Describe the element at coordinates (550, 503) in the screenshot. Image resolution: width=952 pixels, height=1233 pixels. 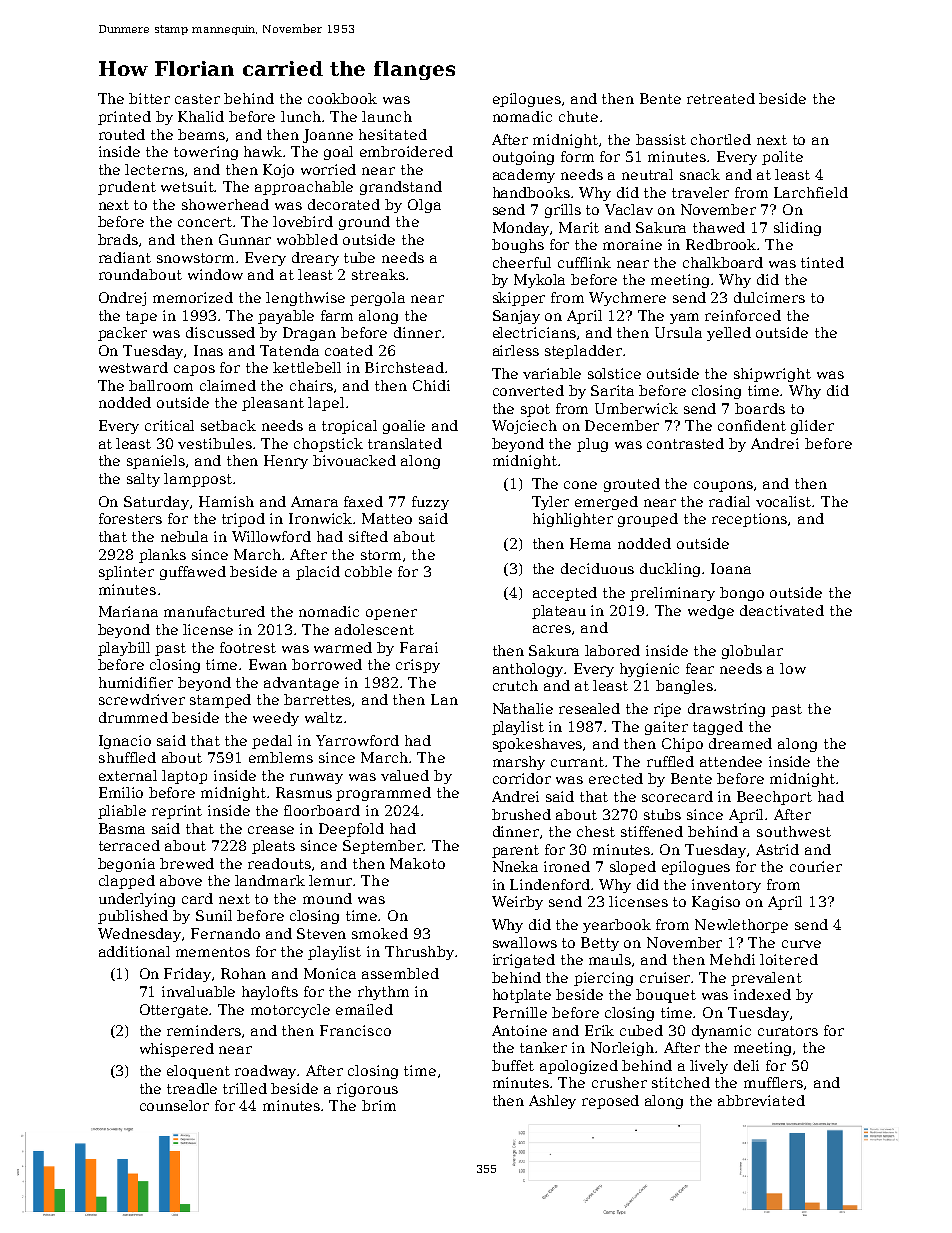
I see `Tyler` at that location.
